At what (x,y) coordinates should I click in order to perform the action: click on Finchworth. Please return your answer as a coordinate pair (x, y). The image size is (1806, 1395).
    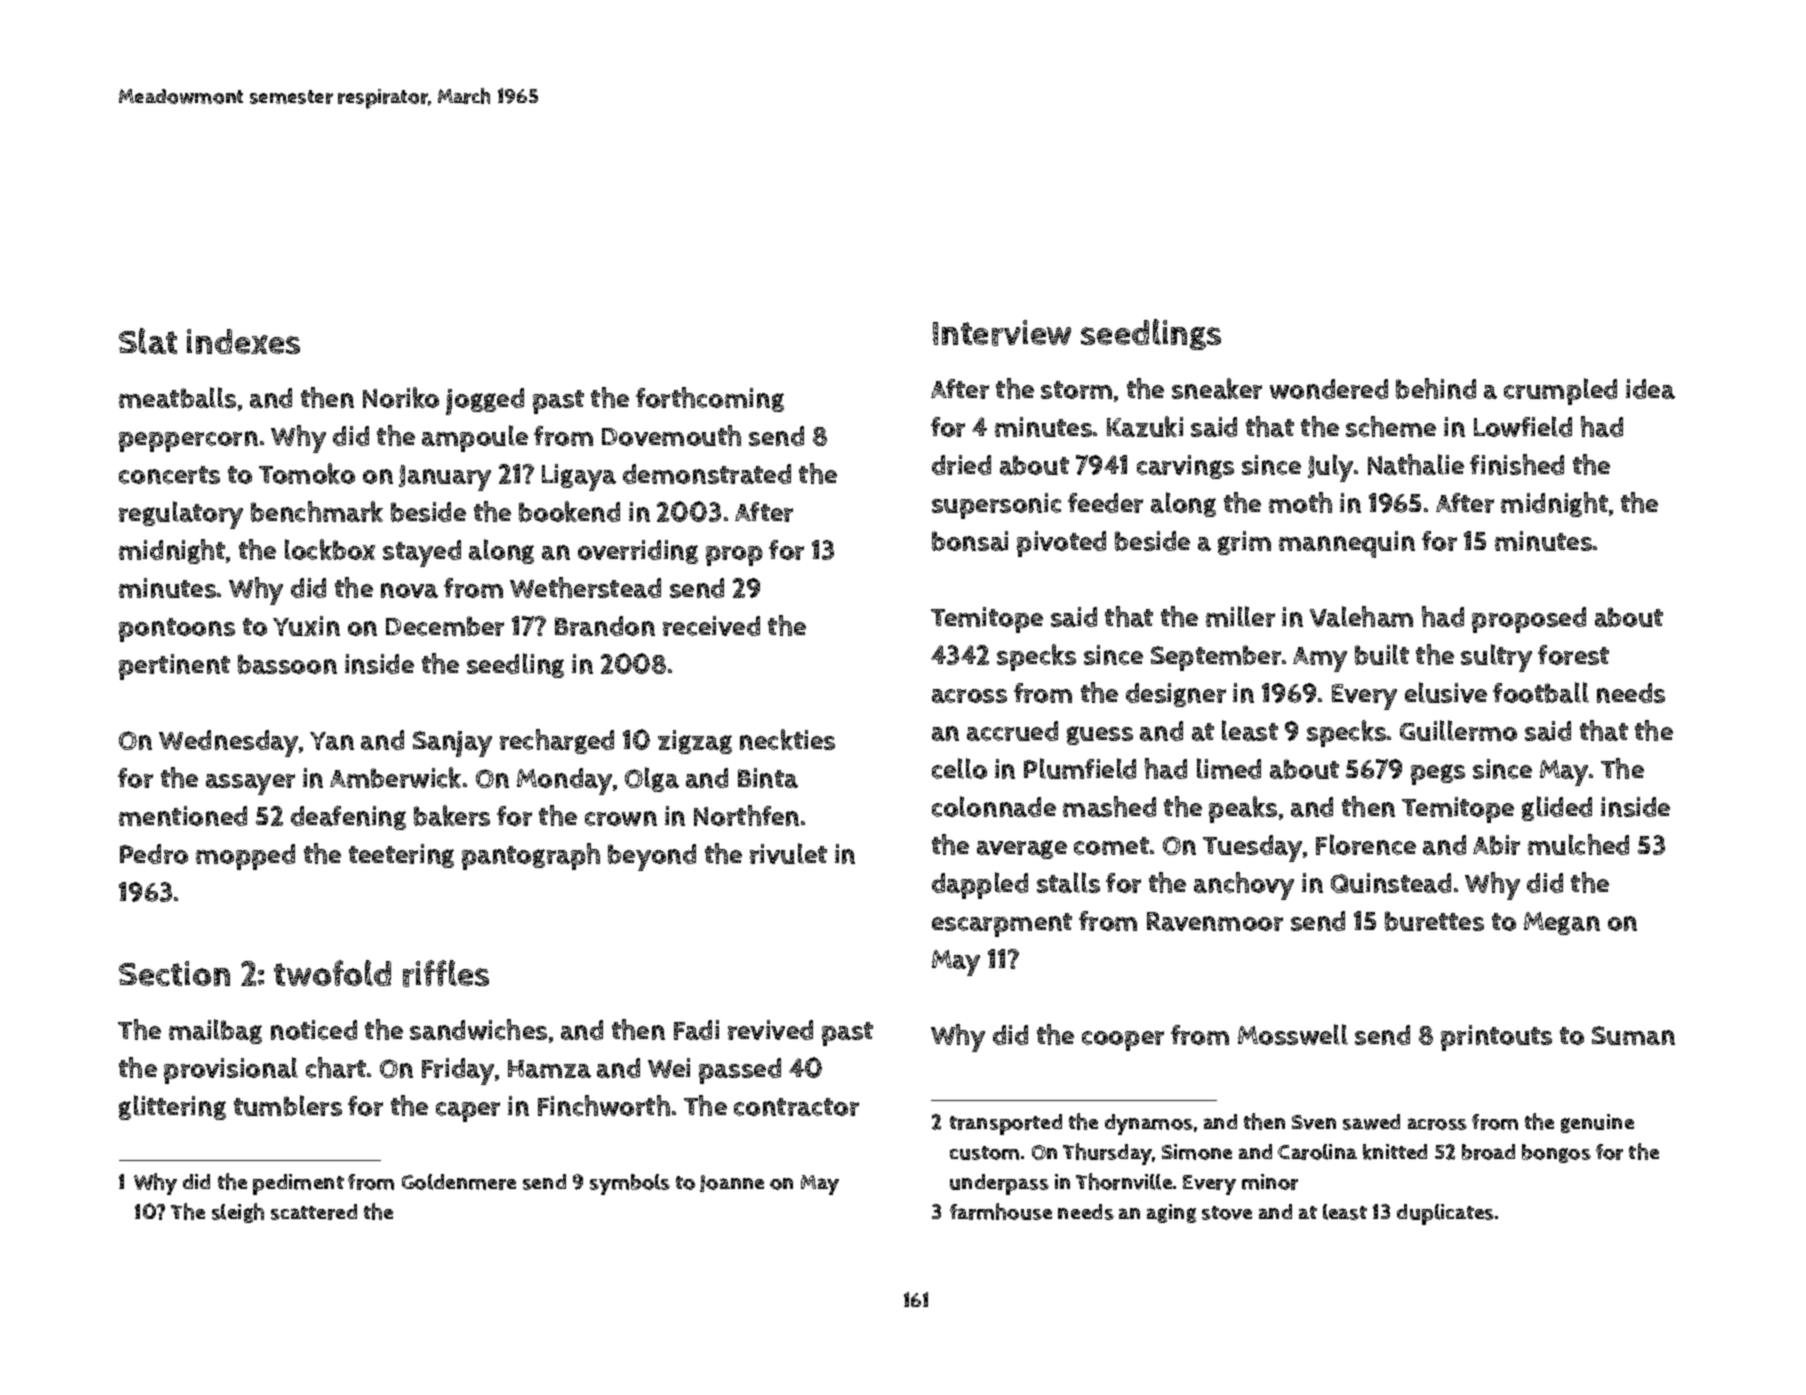
    Looking at the image, I should click on (604, 1105).
